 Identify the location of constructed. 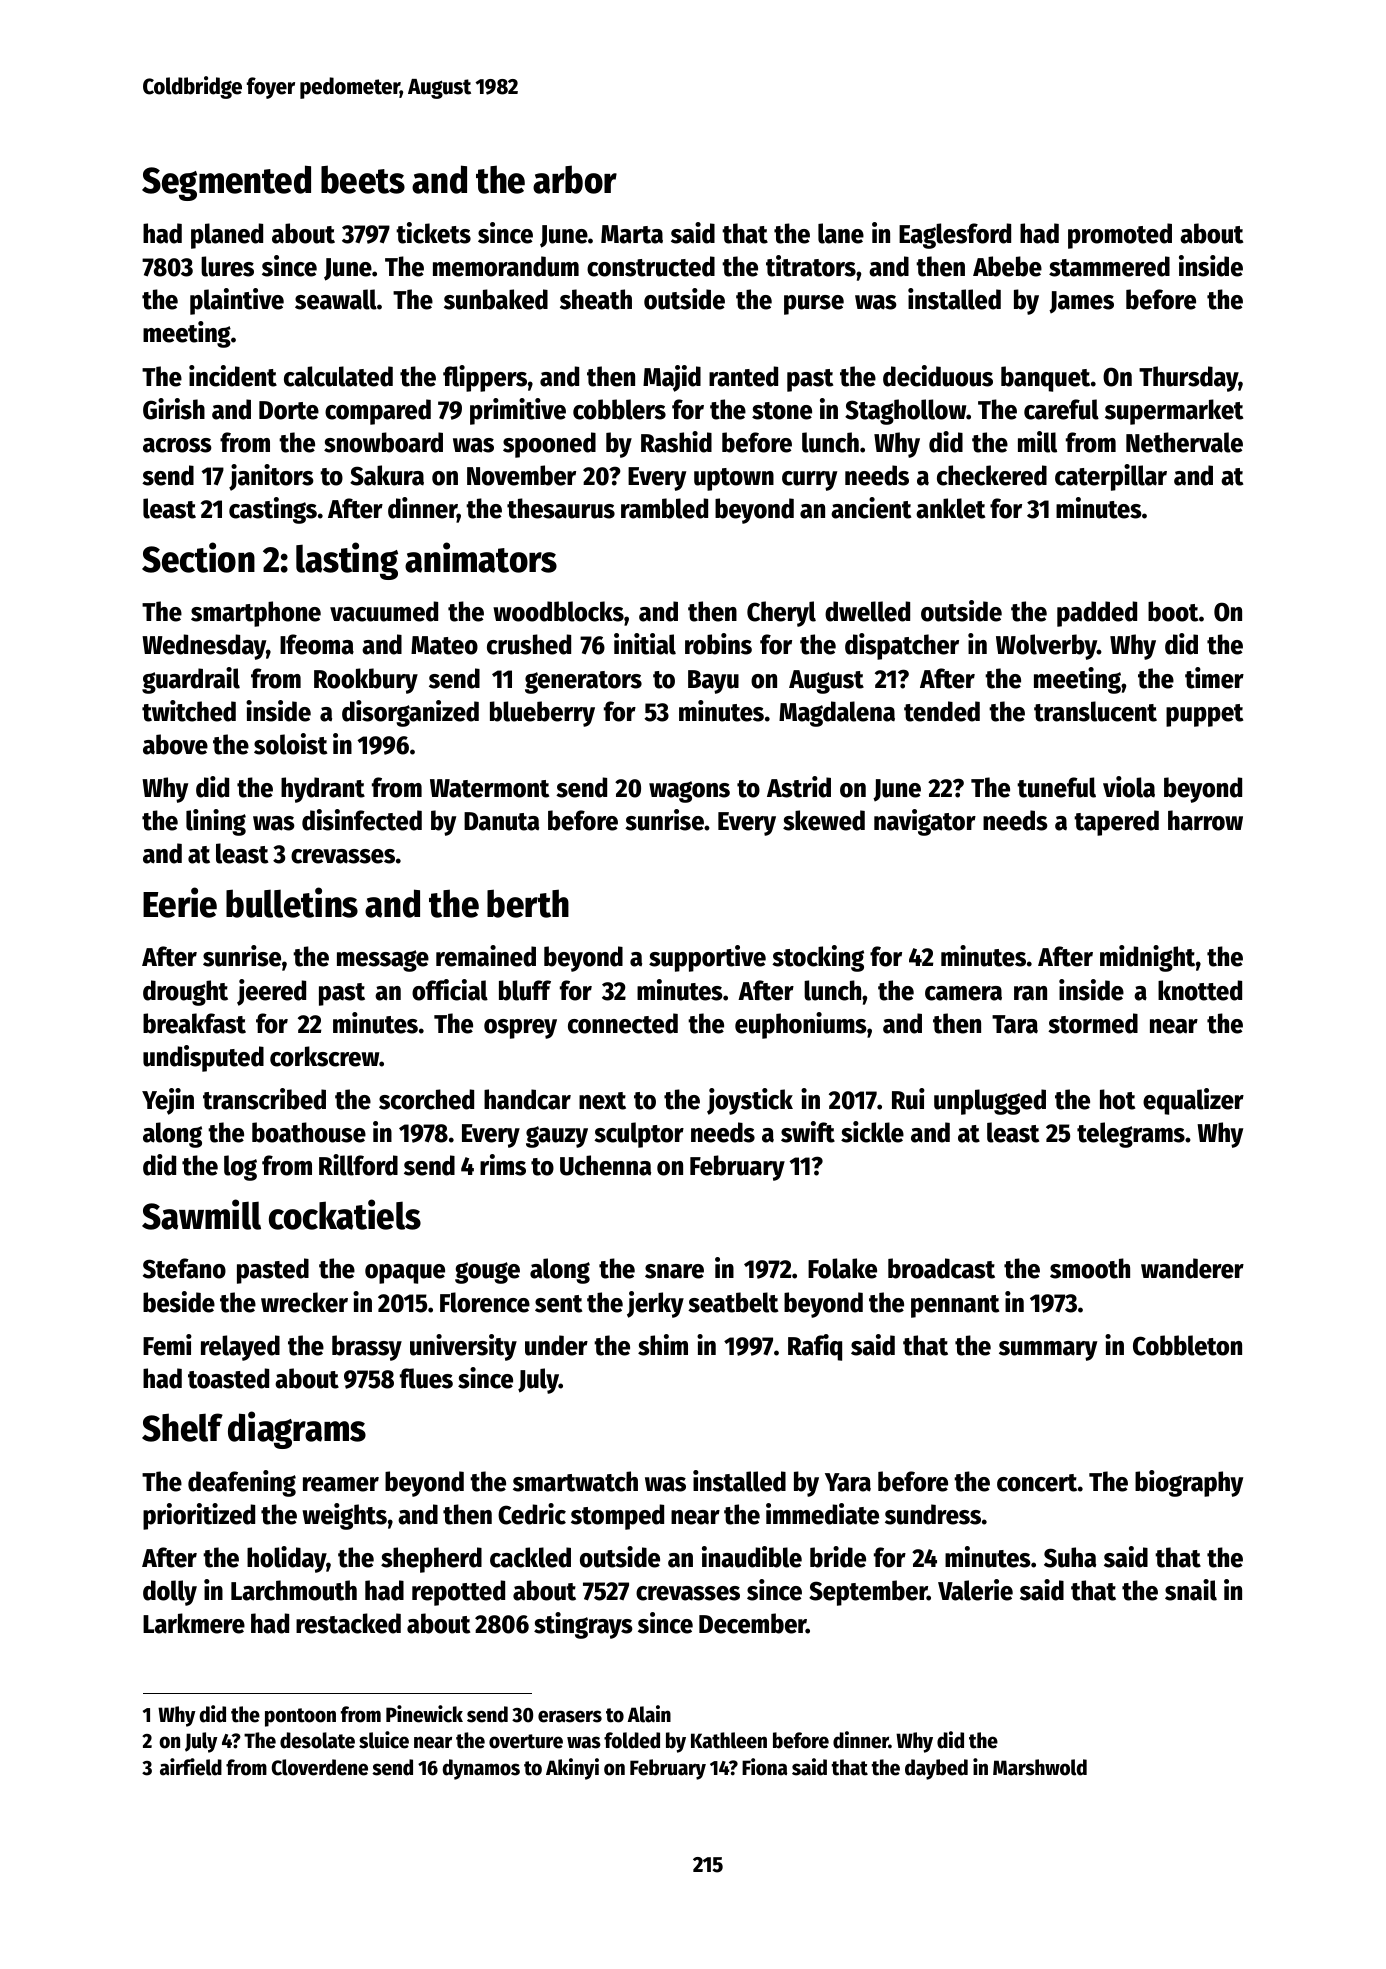
(651, 266).
